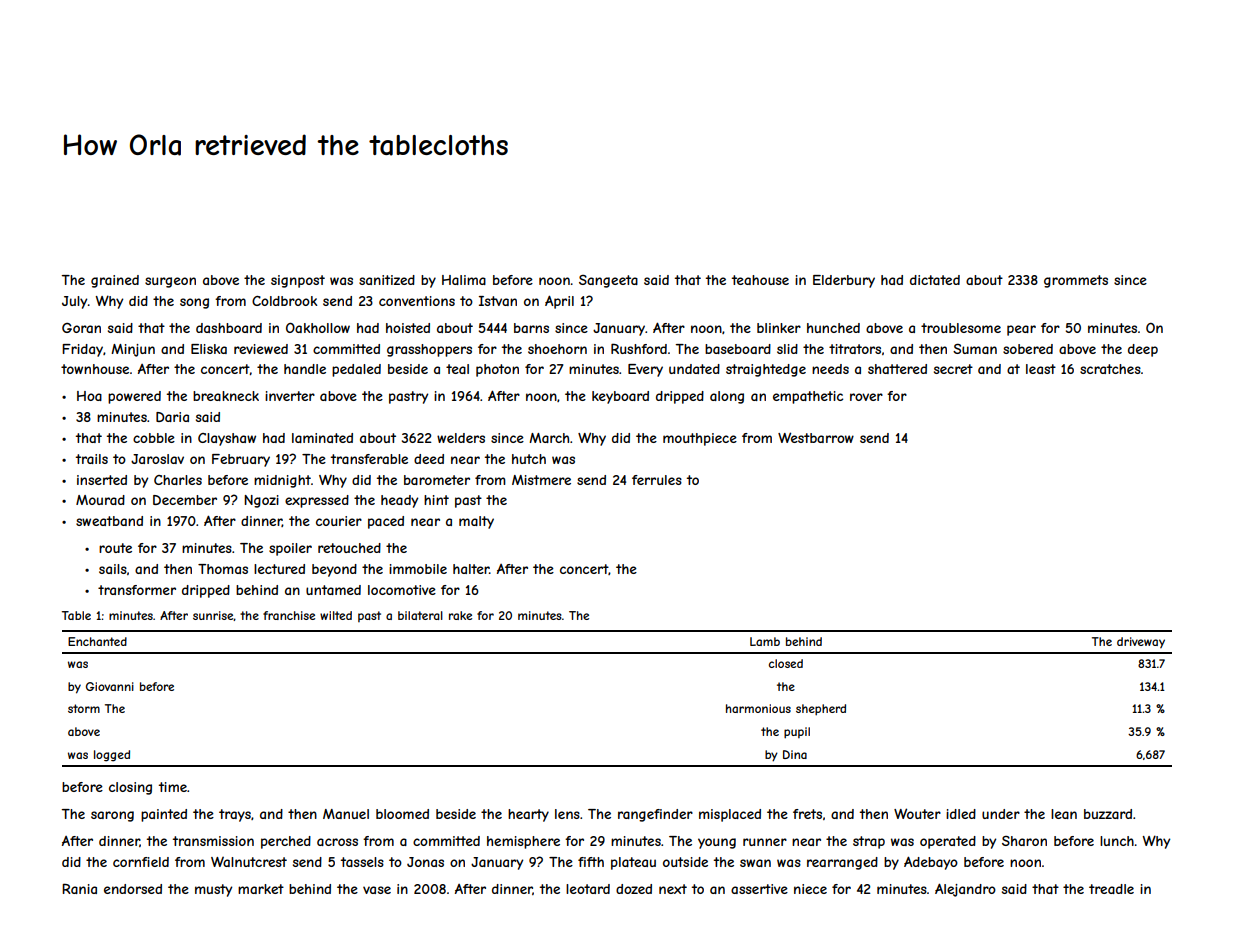  Describe the element at coordinates (408, 328) in the screenshot. I see `hoisted` at that location.
